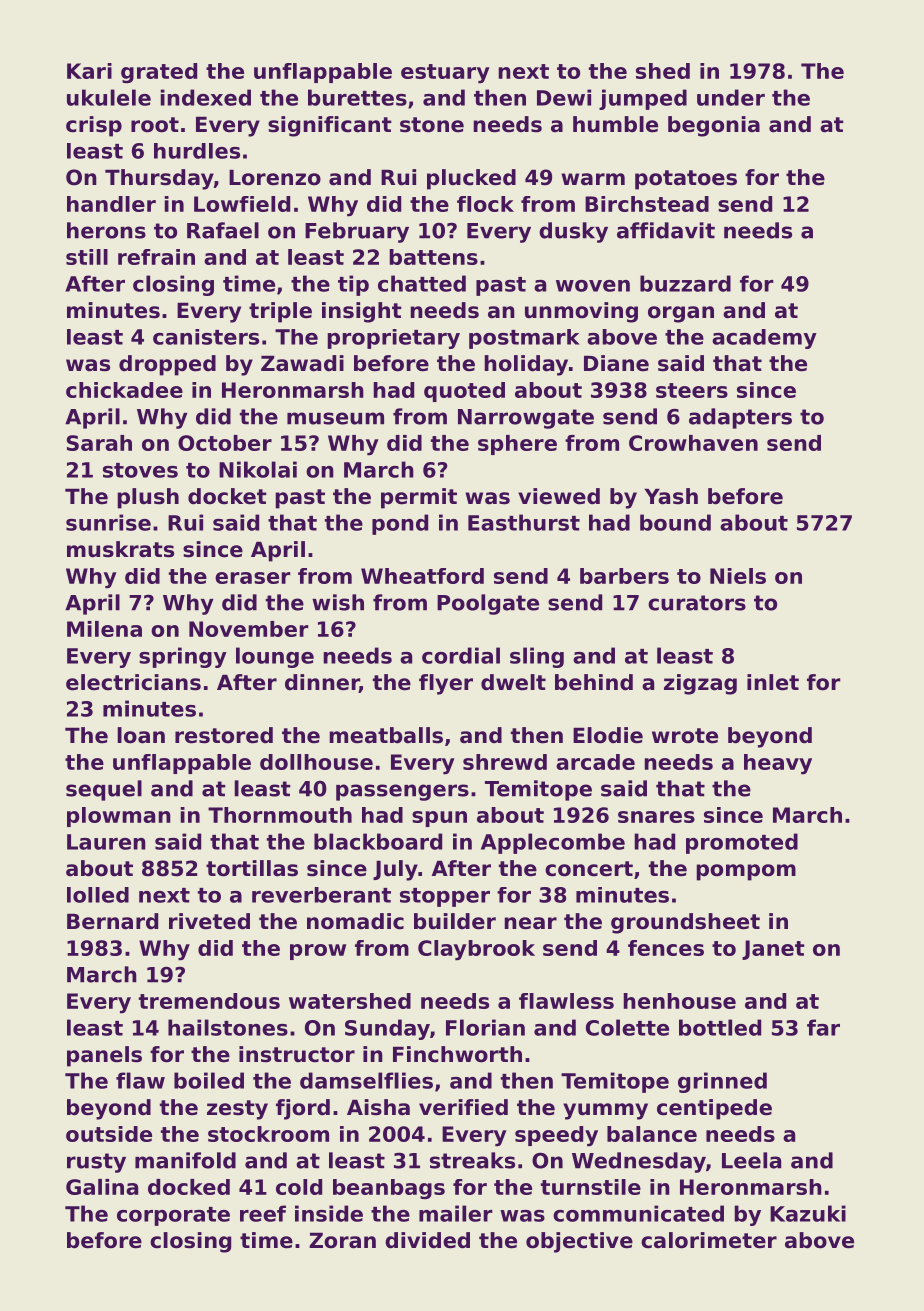 This screenshot has width=924, height=1311. I want to click on grated, so click(159, 73).
